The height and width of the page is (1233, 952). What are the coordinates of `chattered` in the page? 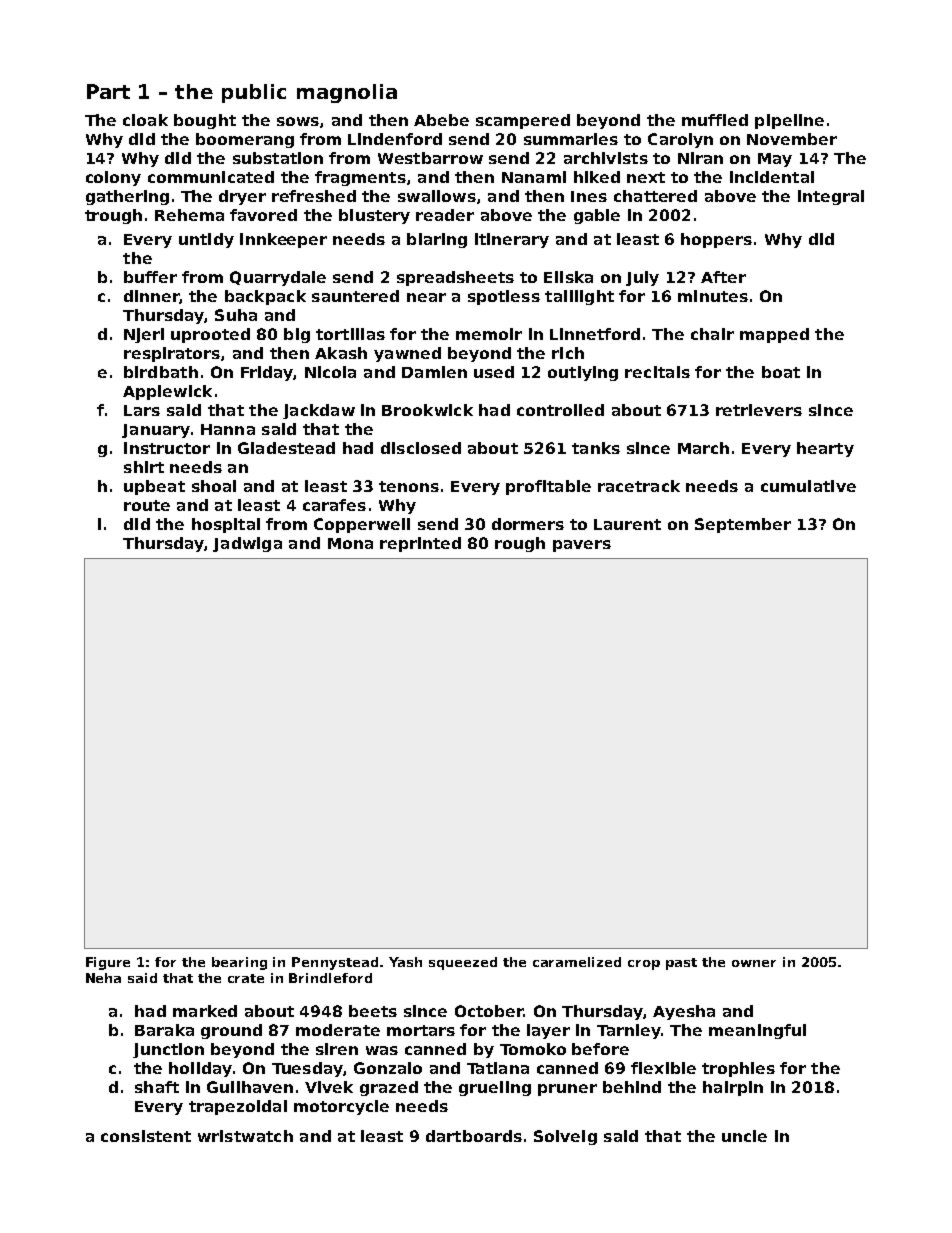 It's located at (655, 196).
